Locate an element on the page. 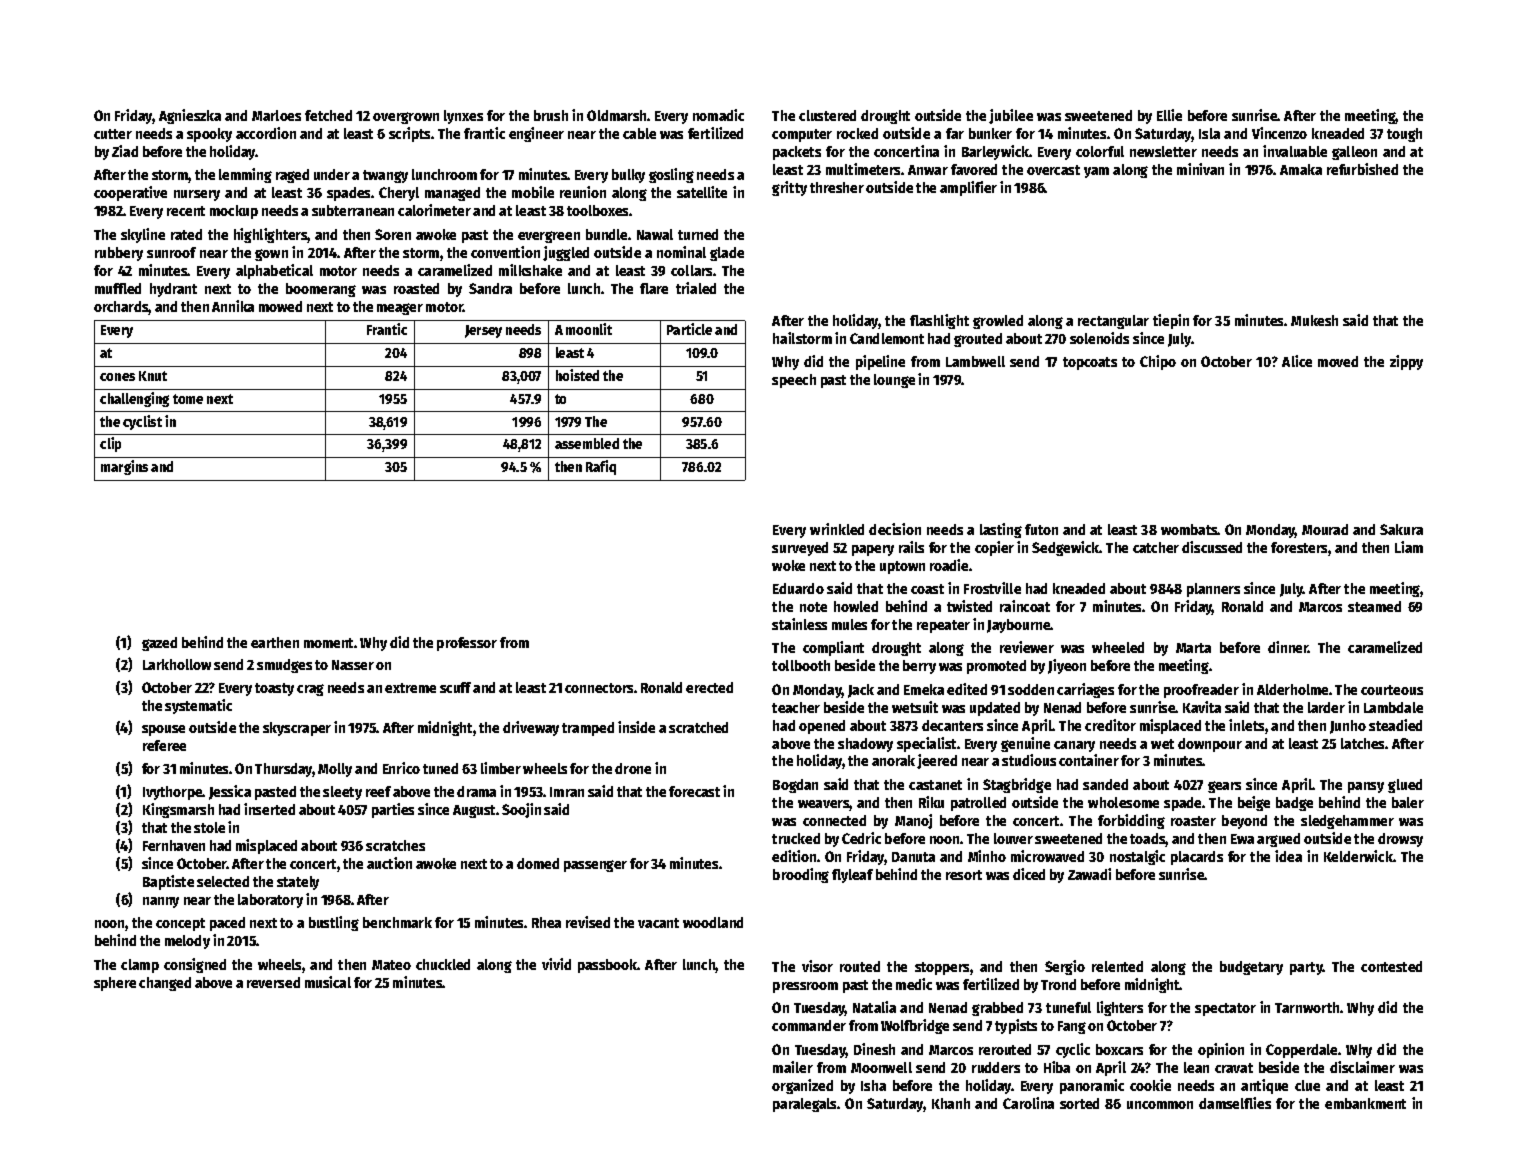 Image resolution: width=1518 pixels, height=1173 pixels. Amaka is located at coordinates (1301, 169).
